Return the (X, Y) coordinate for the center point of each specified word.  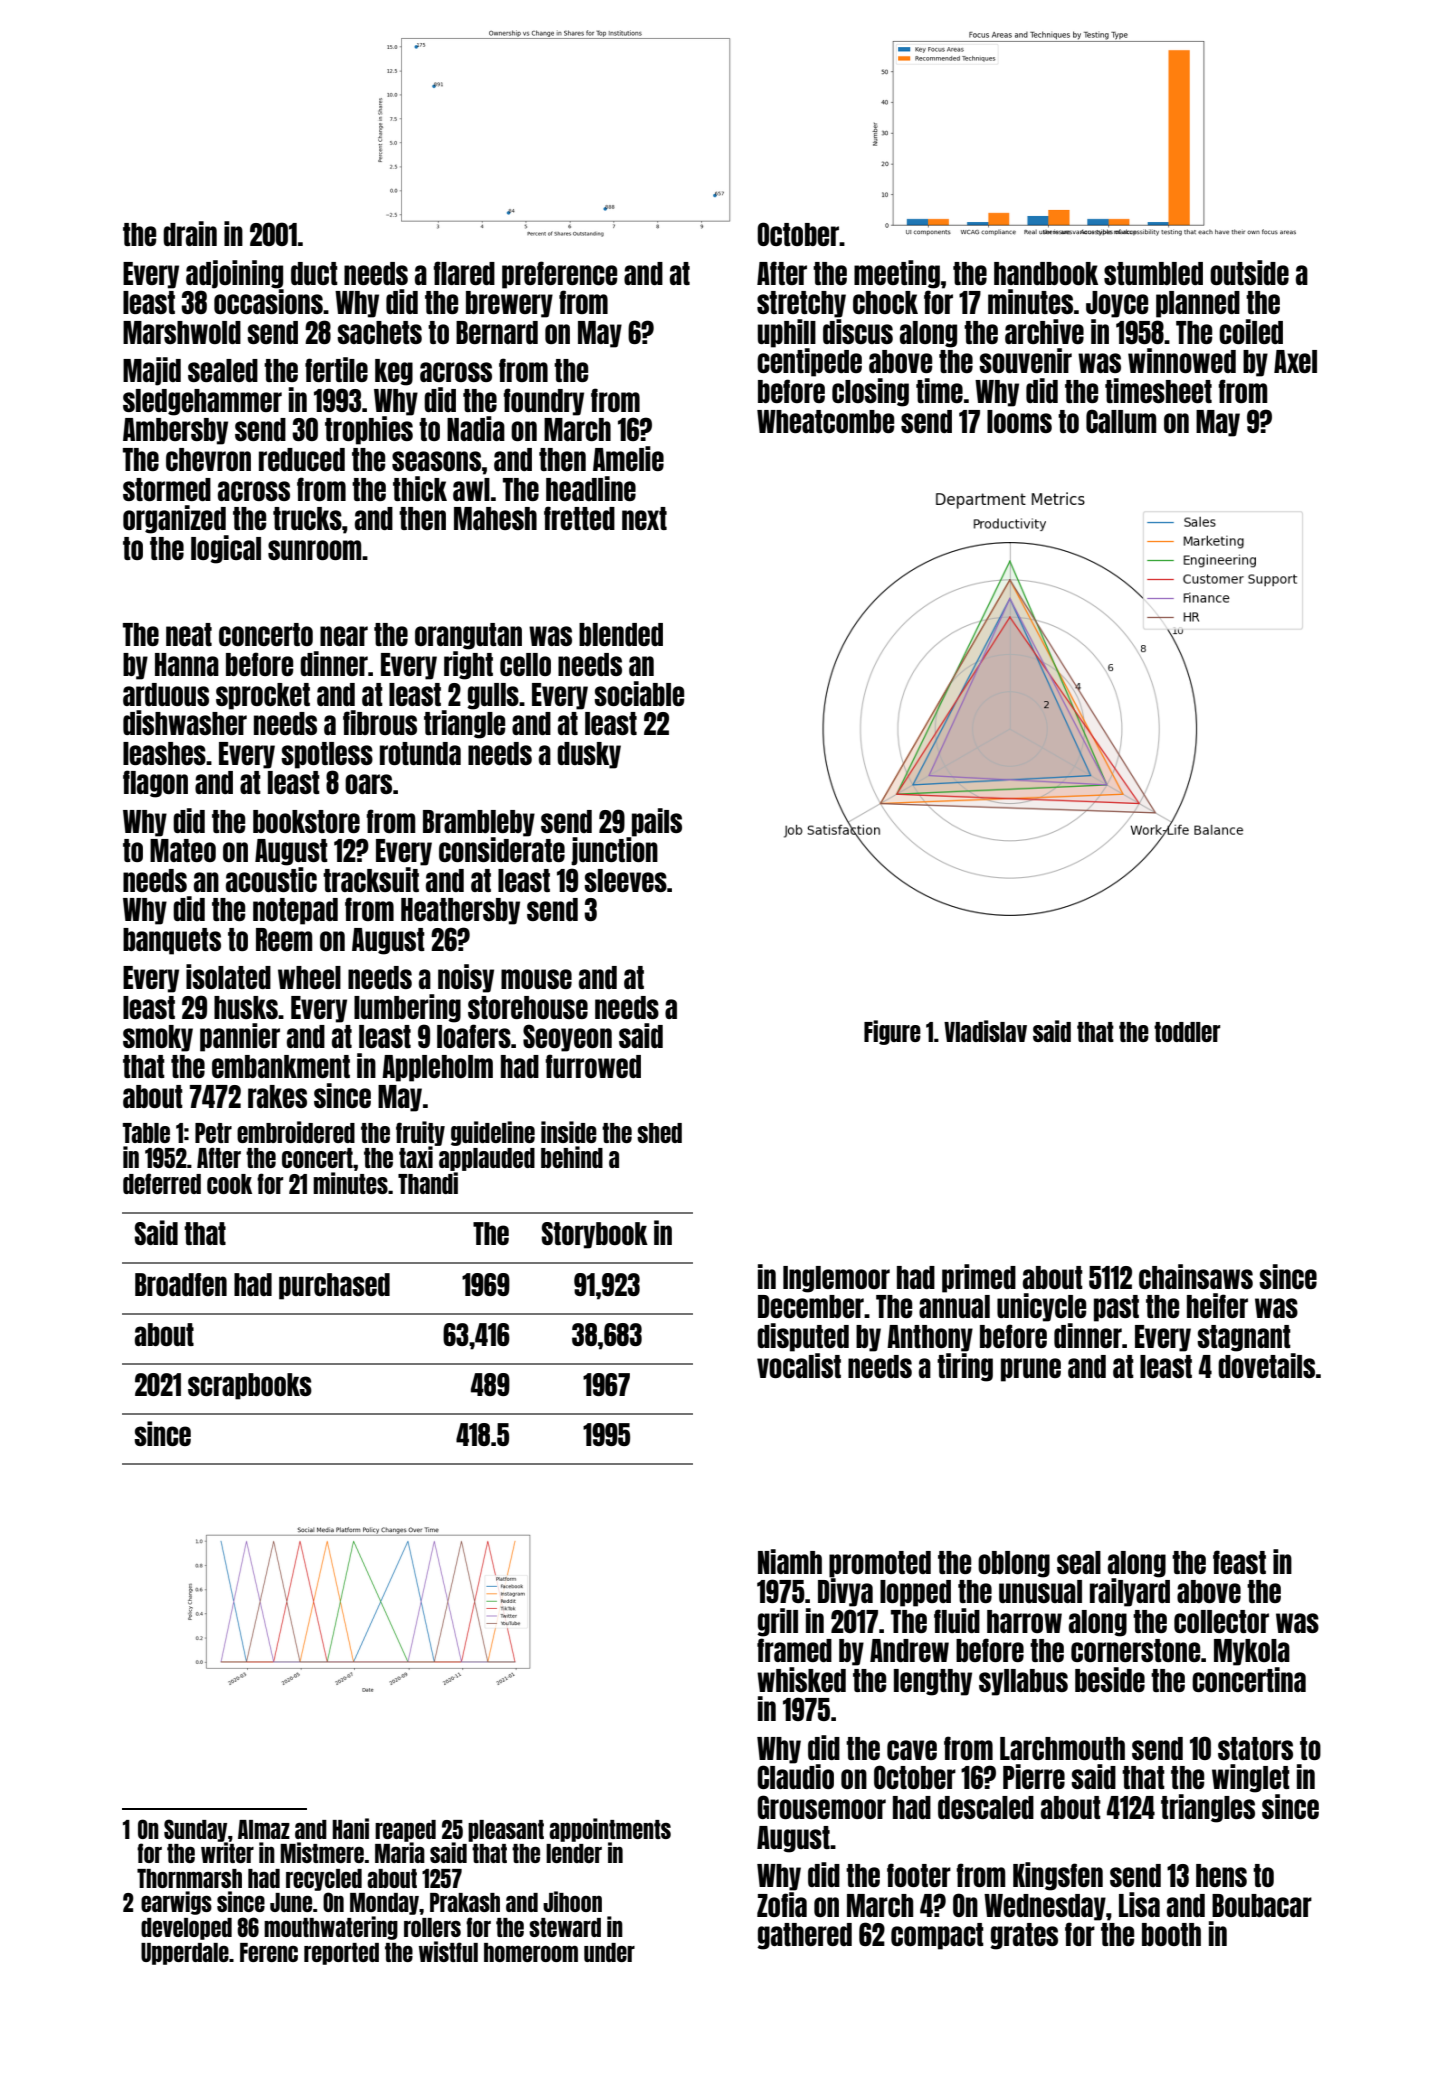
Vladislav (985, 1031)
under (609, 1952)
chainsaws (1196, 1276)
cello (525, 664)
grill (777, 1622)
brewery (509, 304)
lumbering (407, 1008)
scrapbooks (250, 1386)
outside (1249, 272)
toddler (1187, 1032)
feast (1239, 1562)
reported (341, 1954)
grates (1024, 1936)
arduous (166, 694)
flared (464, 273)
